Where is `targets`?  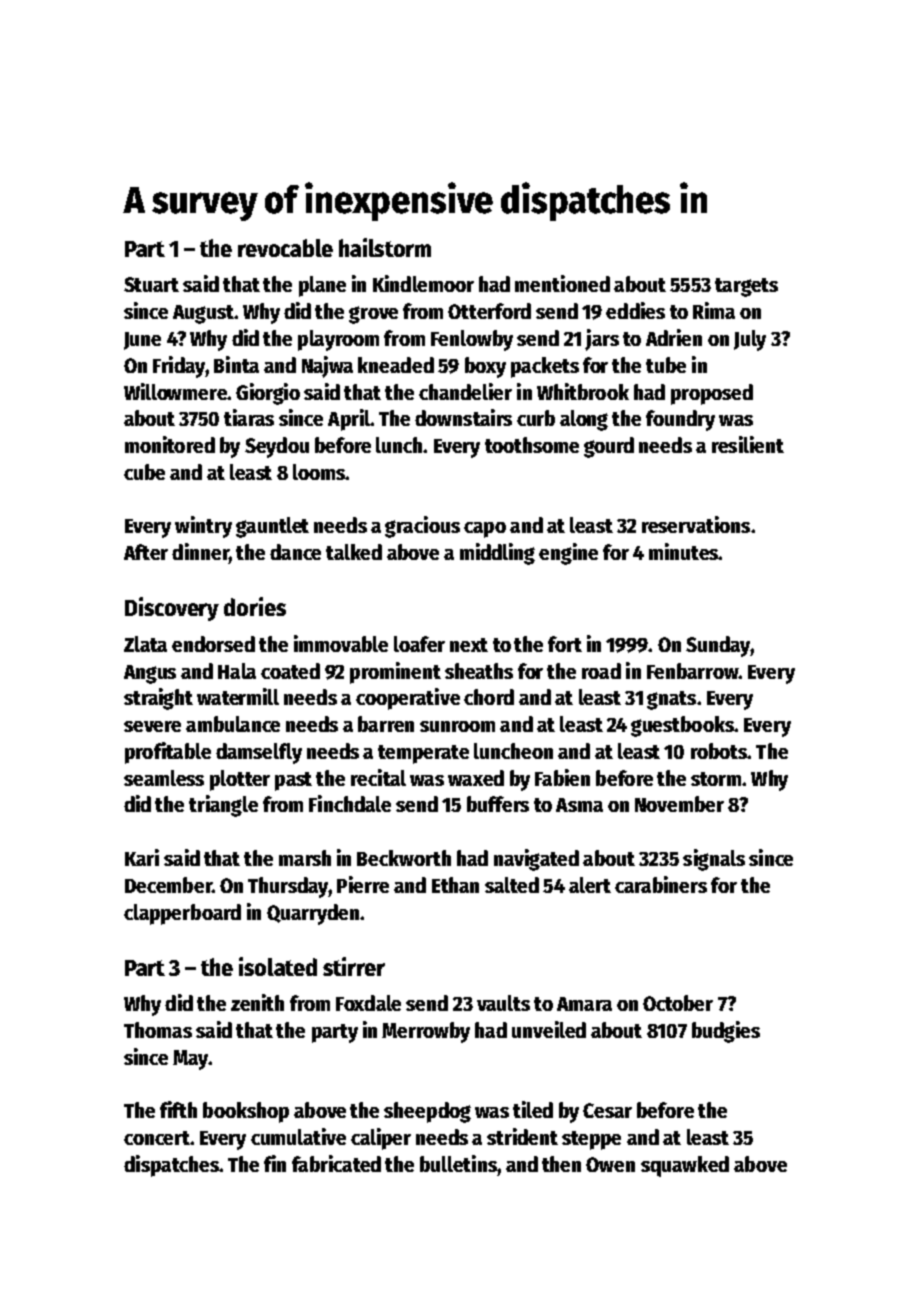
targets is located at coordinates (746, 287).
